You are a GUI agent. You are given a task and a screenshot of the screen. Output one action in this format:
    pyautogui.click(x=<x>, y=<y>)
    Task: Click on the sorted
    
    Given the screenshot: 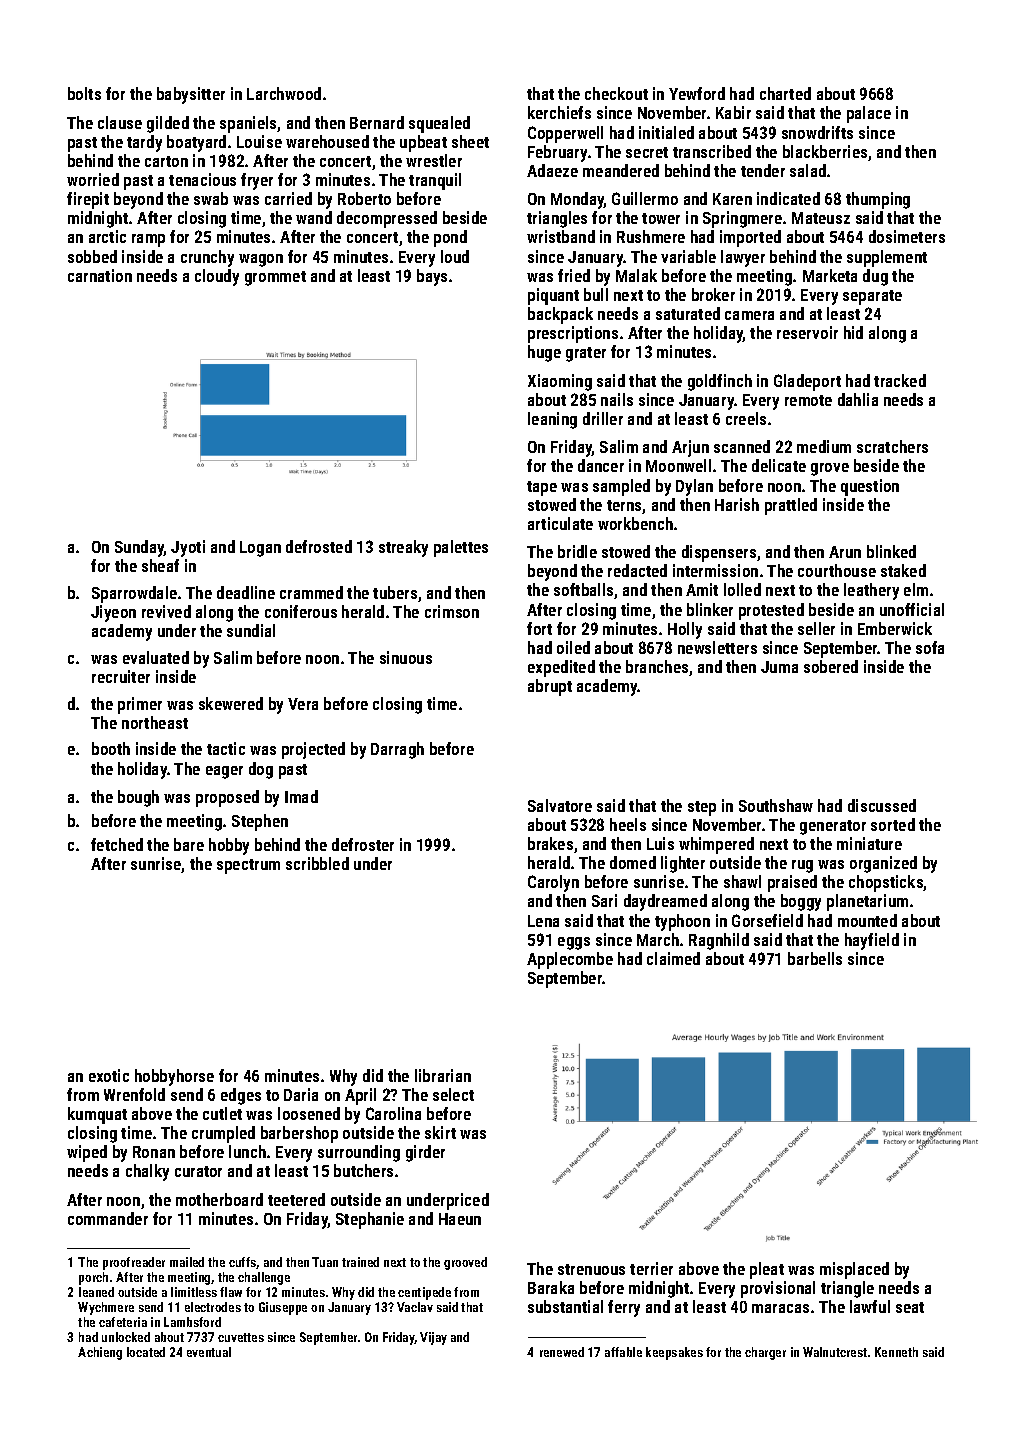 What is the action you would take?
    pyautogui.click(x=893, y=824)
